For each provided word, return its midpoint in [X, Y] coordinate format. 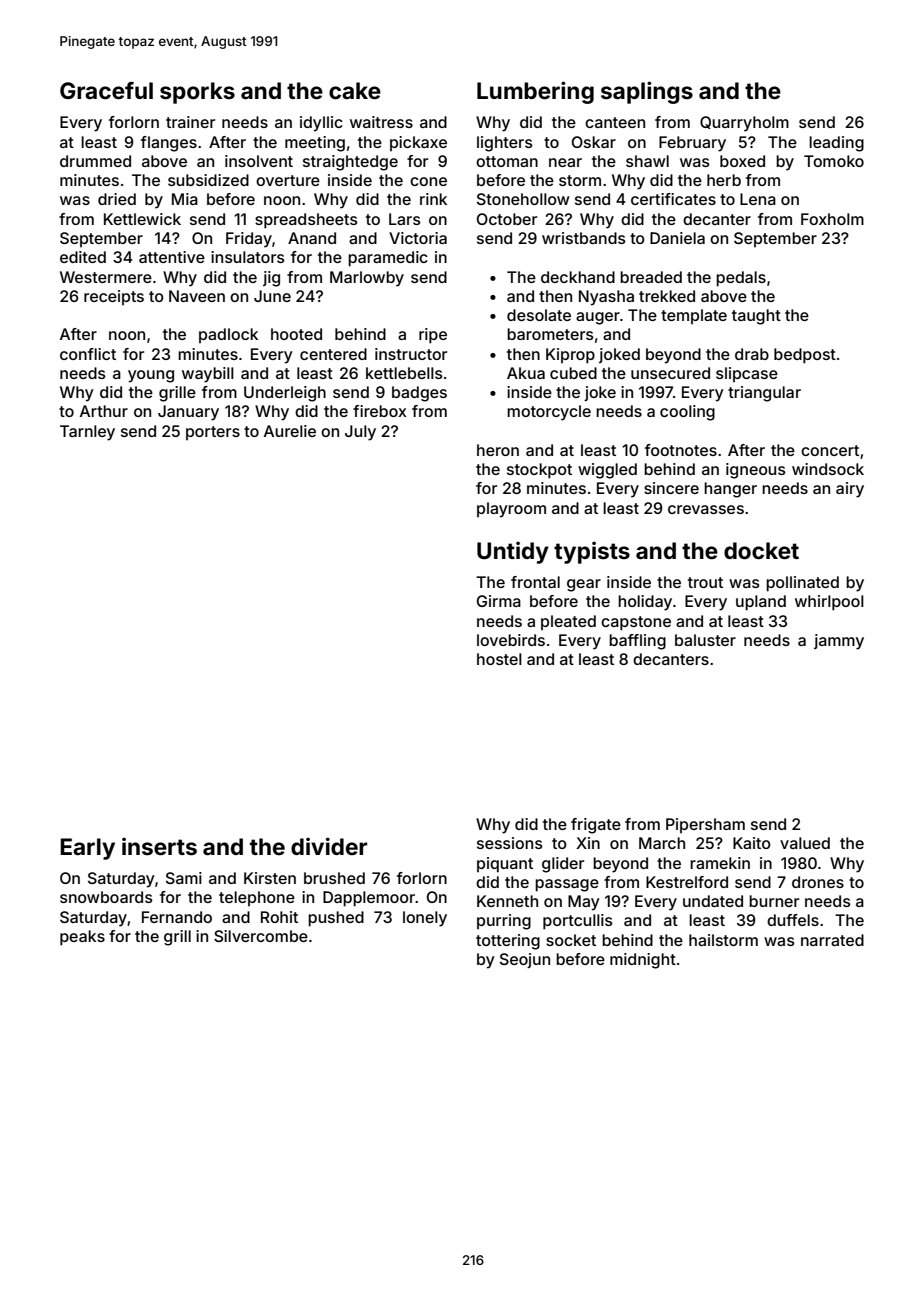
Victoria [418, 238]
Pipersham [705, 825]
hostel [499, 659]
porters [213, 433]
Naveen [197, 296]
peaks [82, 938]
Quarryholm [744, 124]
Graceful [106, 91]
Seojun [525, 960]
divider [329, 846]
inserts [159, 846]
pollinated [802, 584]
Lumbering [535, 92]
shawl [647, 161]
